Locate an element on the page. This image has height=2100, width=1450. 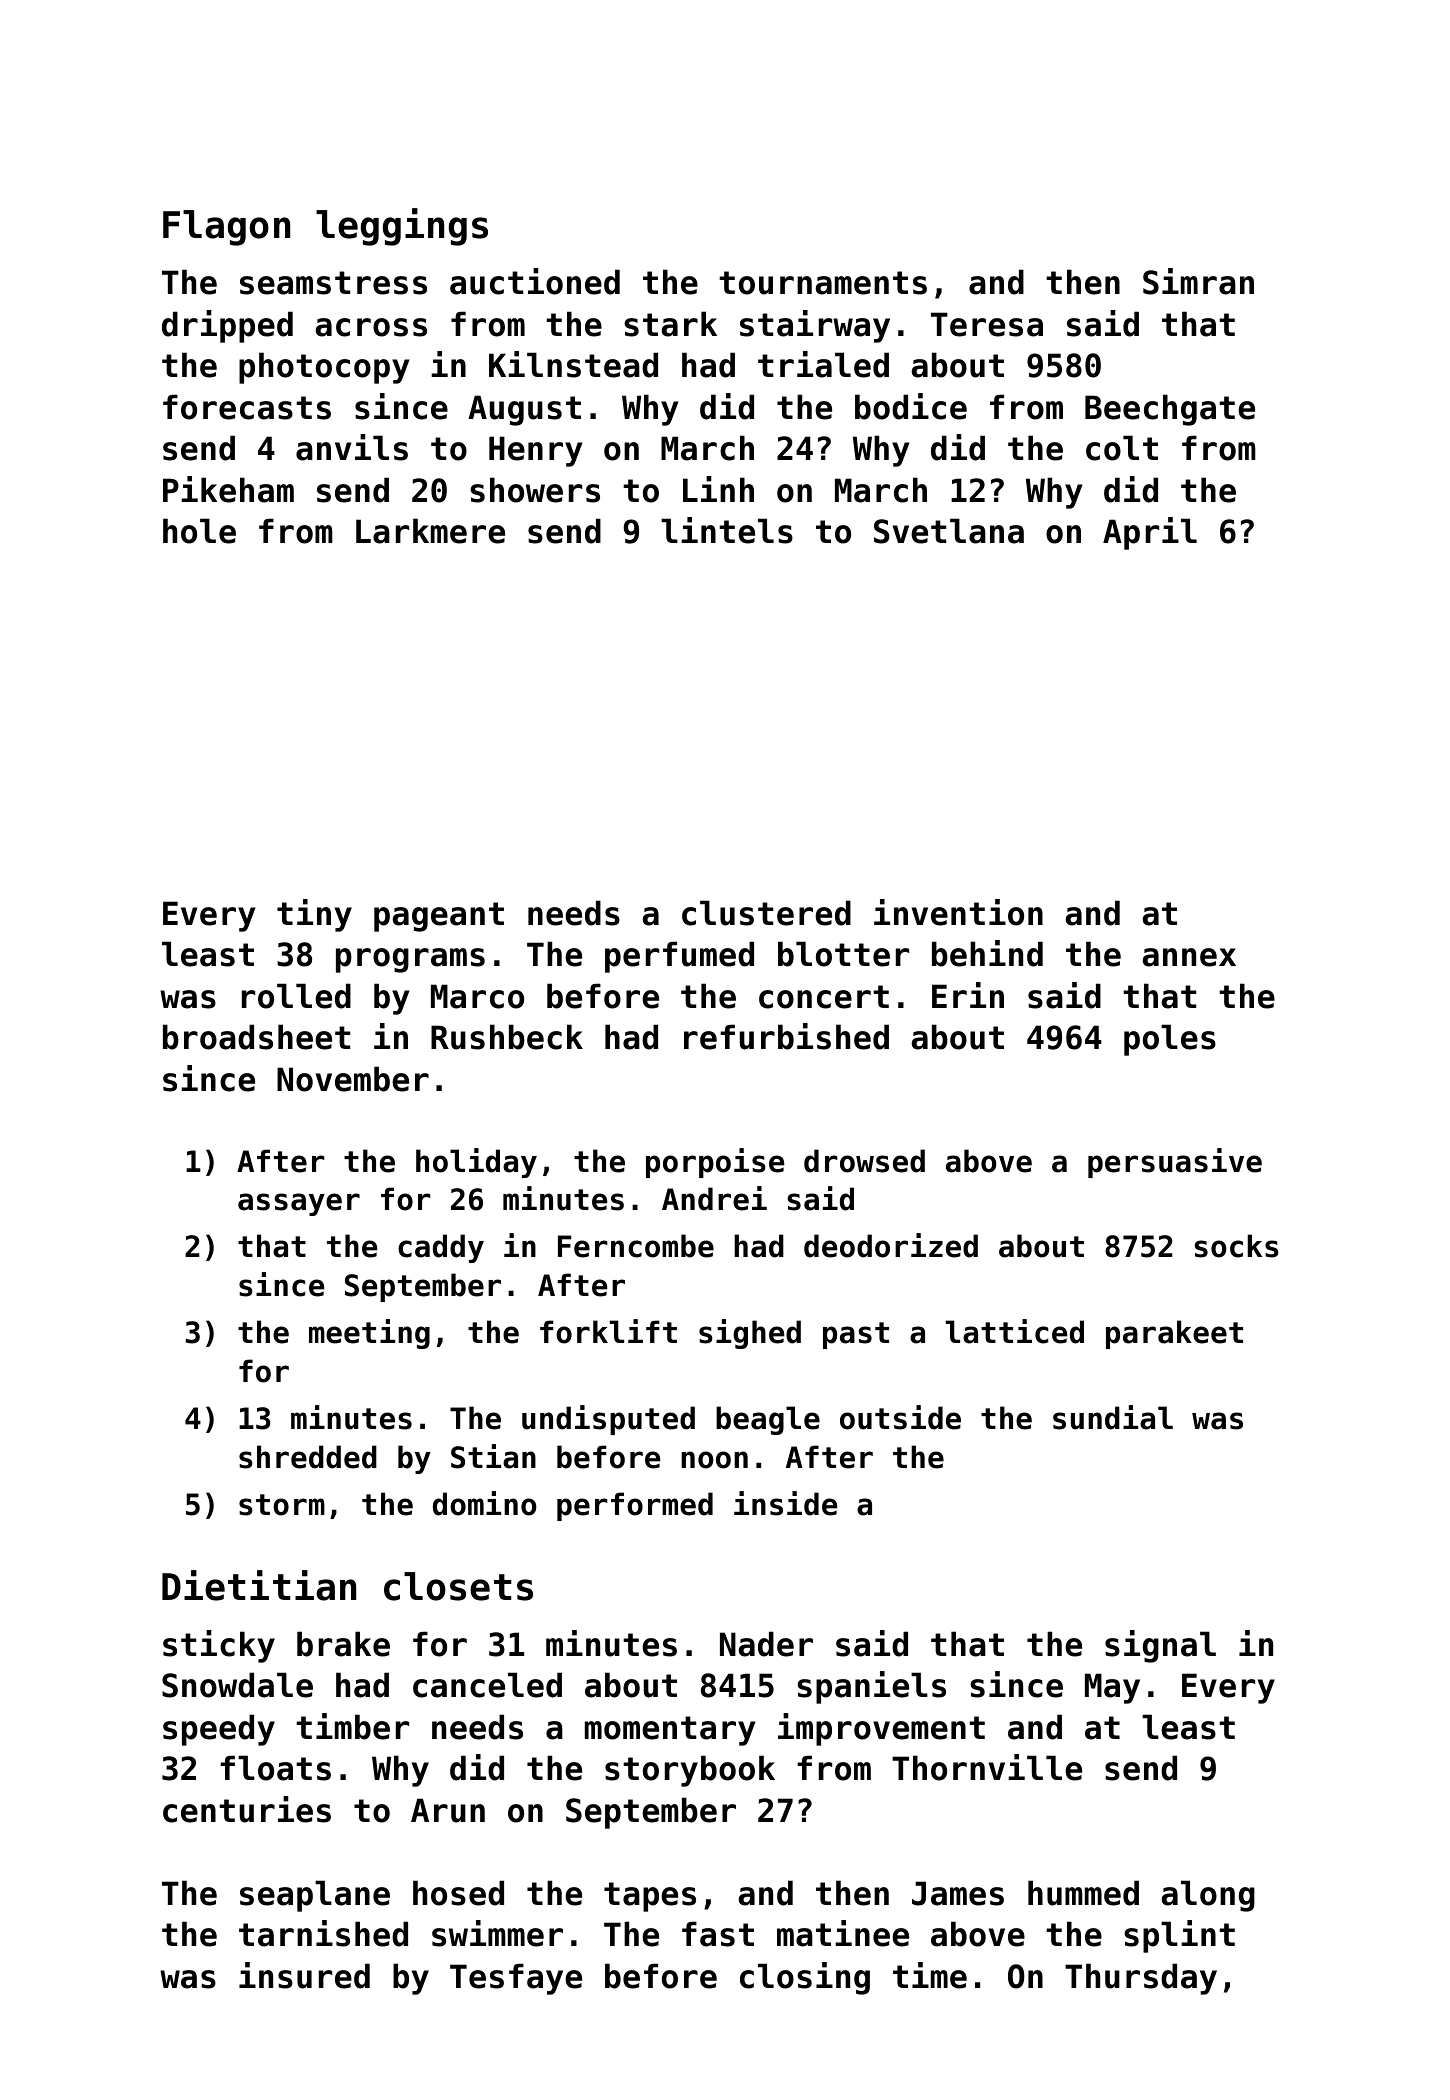
leggings is located at coordinates (402, 227).
